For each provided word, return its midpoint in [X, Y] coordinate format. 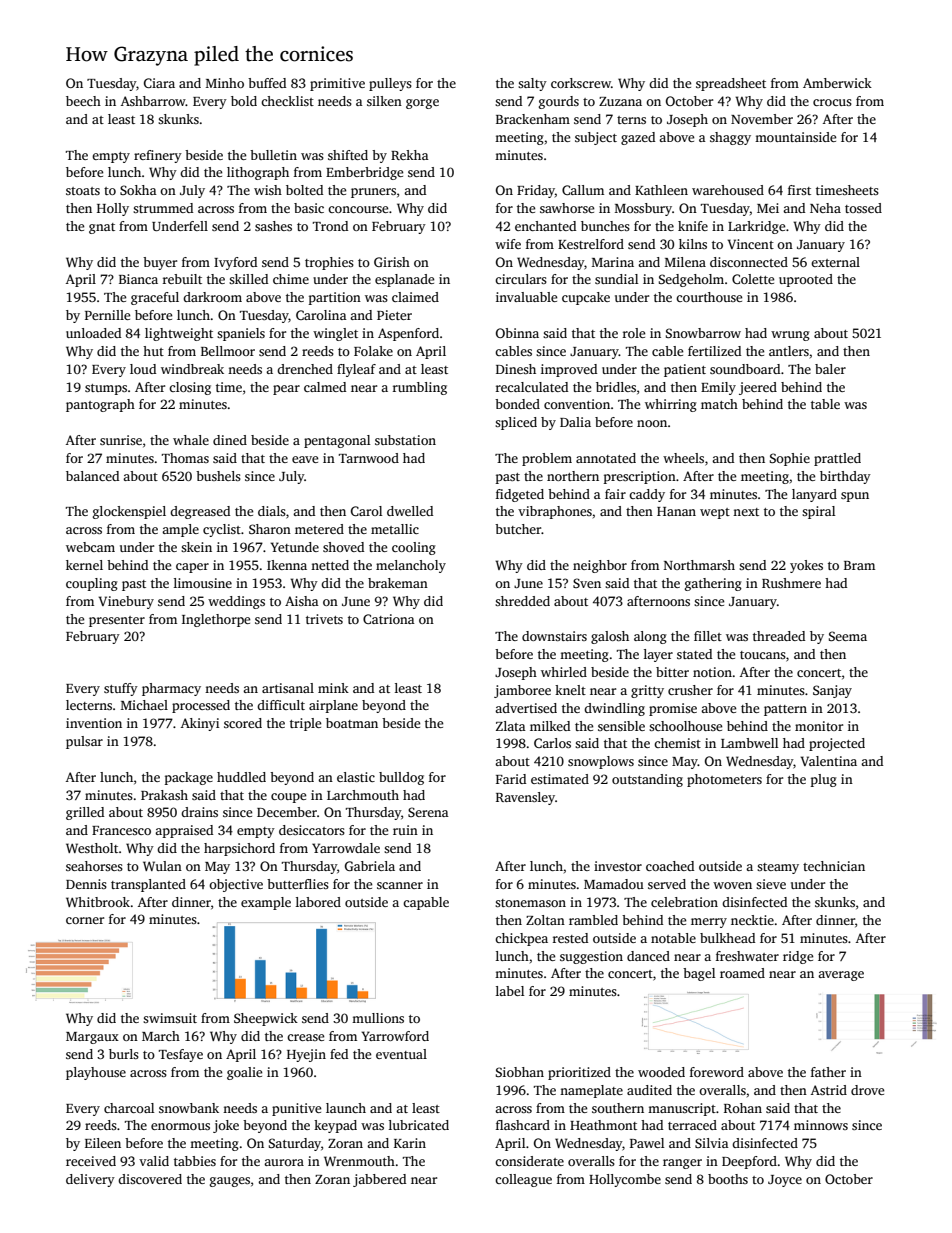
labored [318, 902]
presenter [117, 621]
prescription [640, 477]
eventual [401, 1054]
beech [83, 101]
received [91, 1161]
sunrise [121, 440]
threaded [779, 636]
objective [236, 885]
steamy [778, 868]
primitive [337, 84]
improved [569, 370]
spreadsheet [731, 84]
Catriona [389, 619]
